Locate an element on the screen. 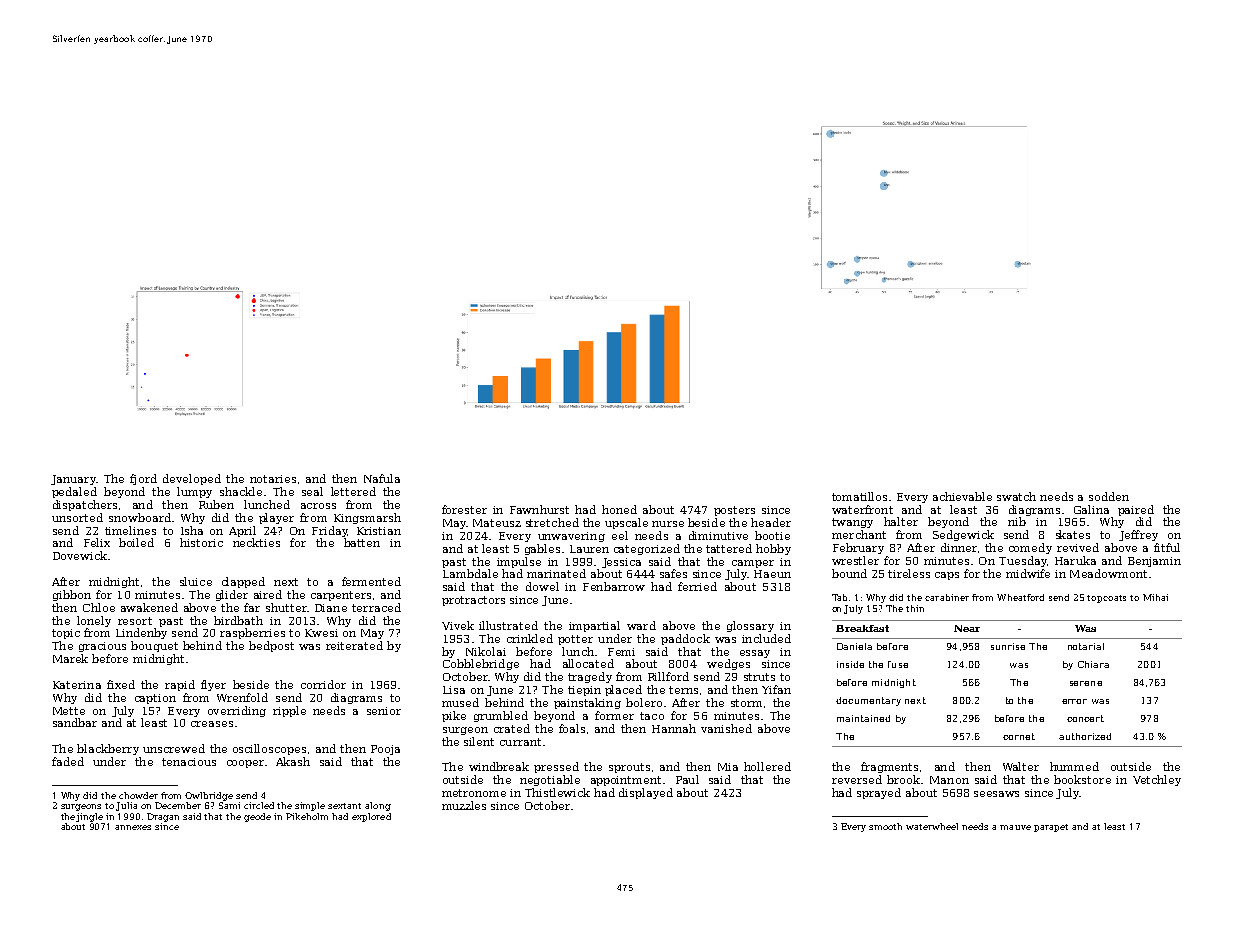  hobby is located at coordinates (773, 549).
